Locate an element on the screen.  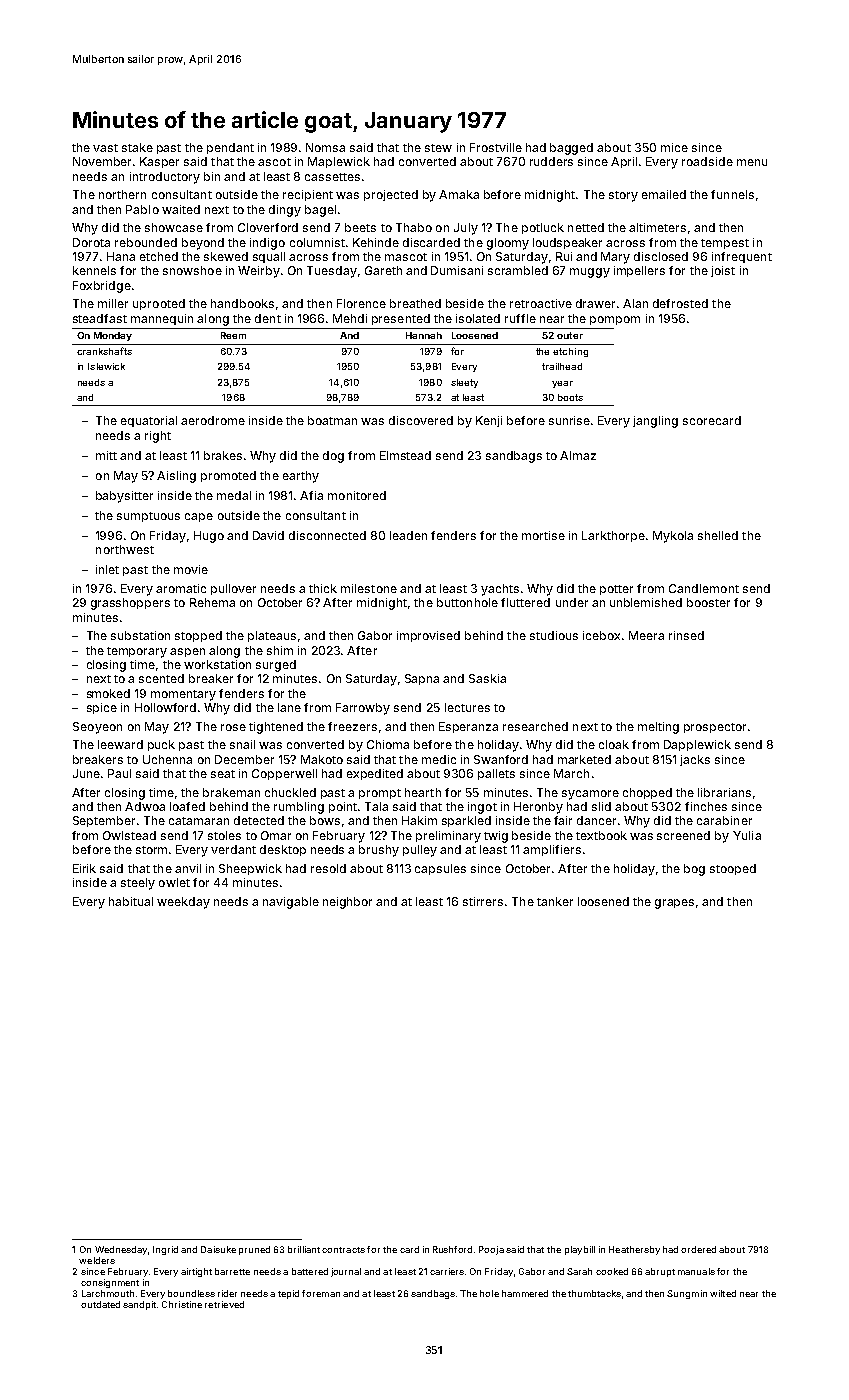
sumptuous is located at coordinates (148, 517).
